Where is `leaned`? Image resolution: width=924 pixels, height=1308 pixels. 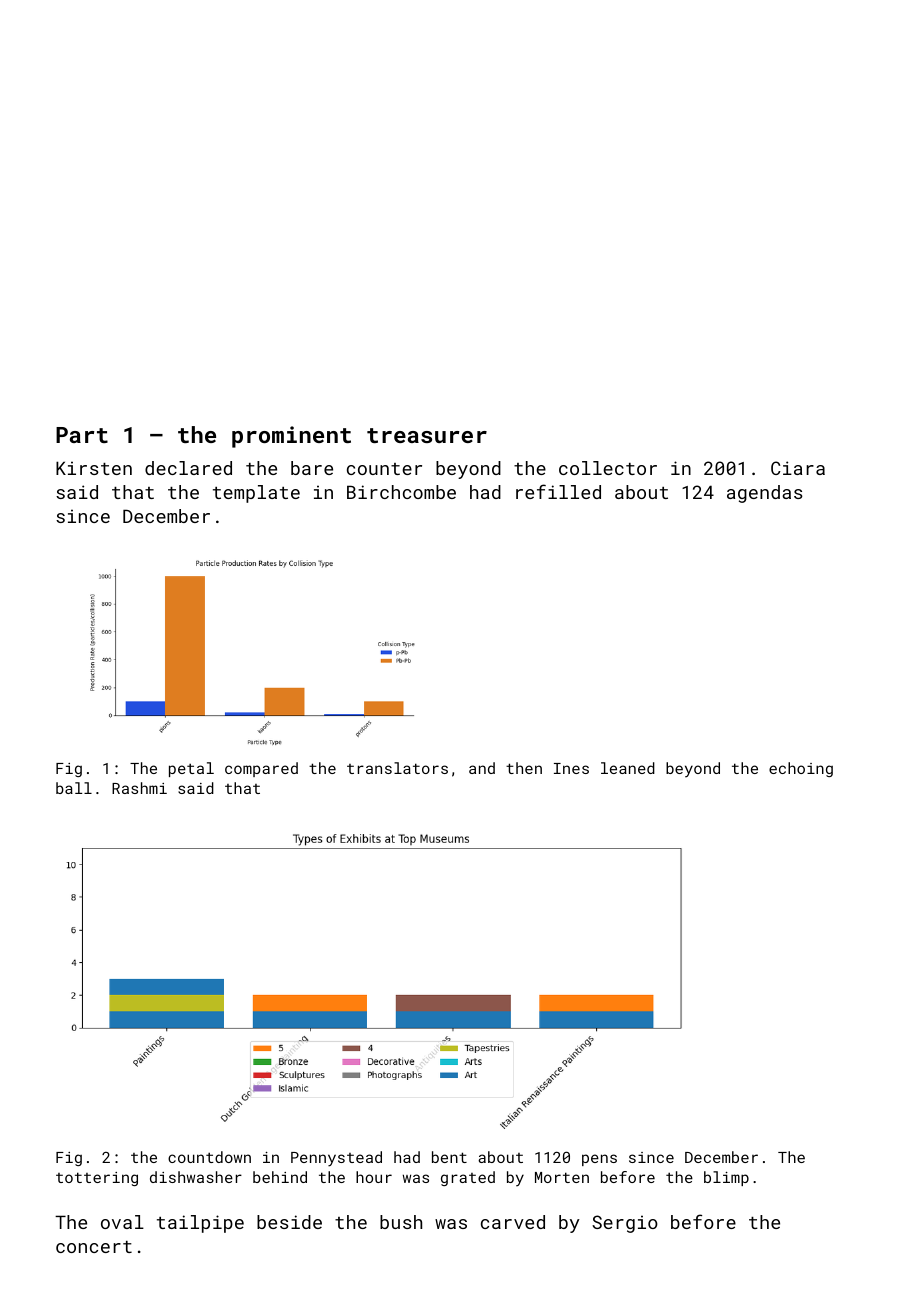
leaned is located at coordinates (628, 768).
